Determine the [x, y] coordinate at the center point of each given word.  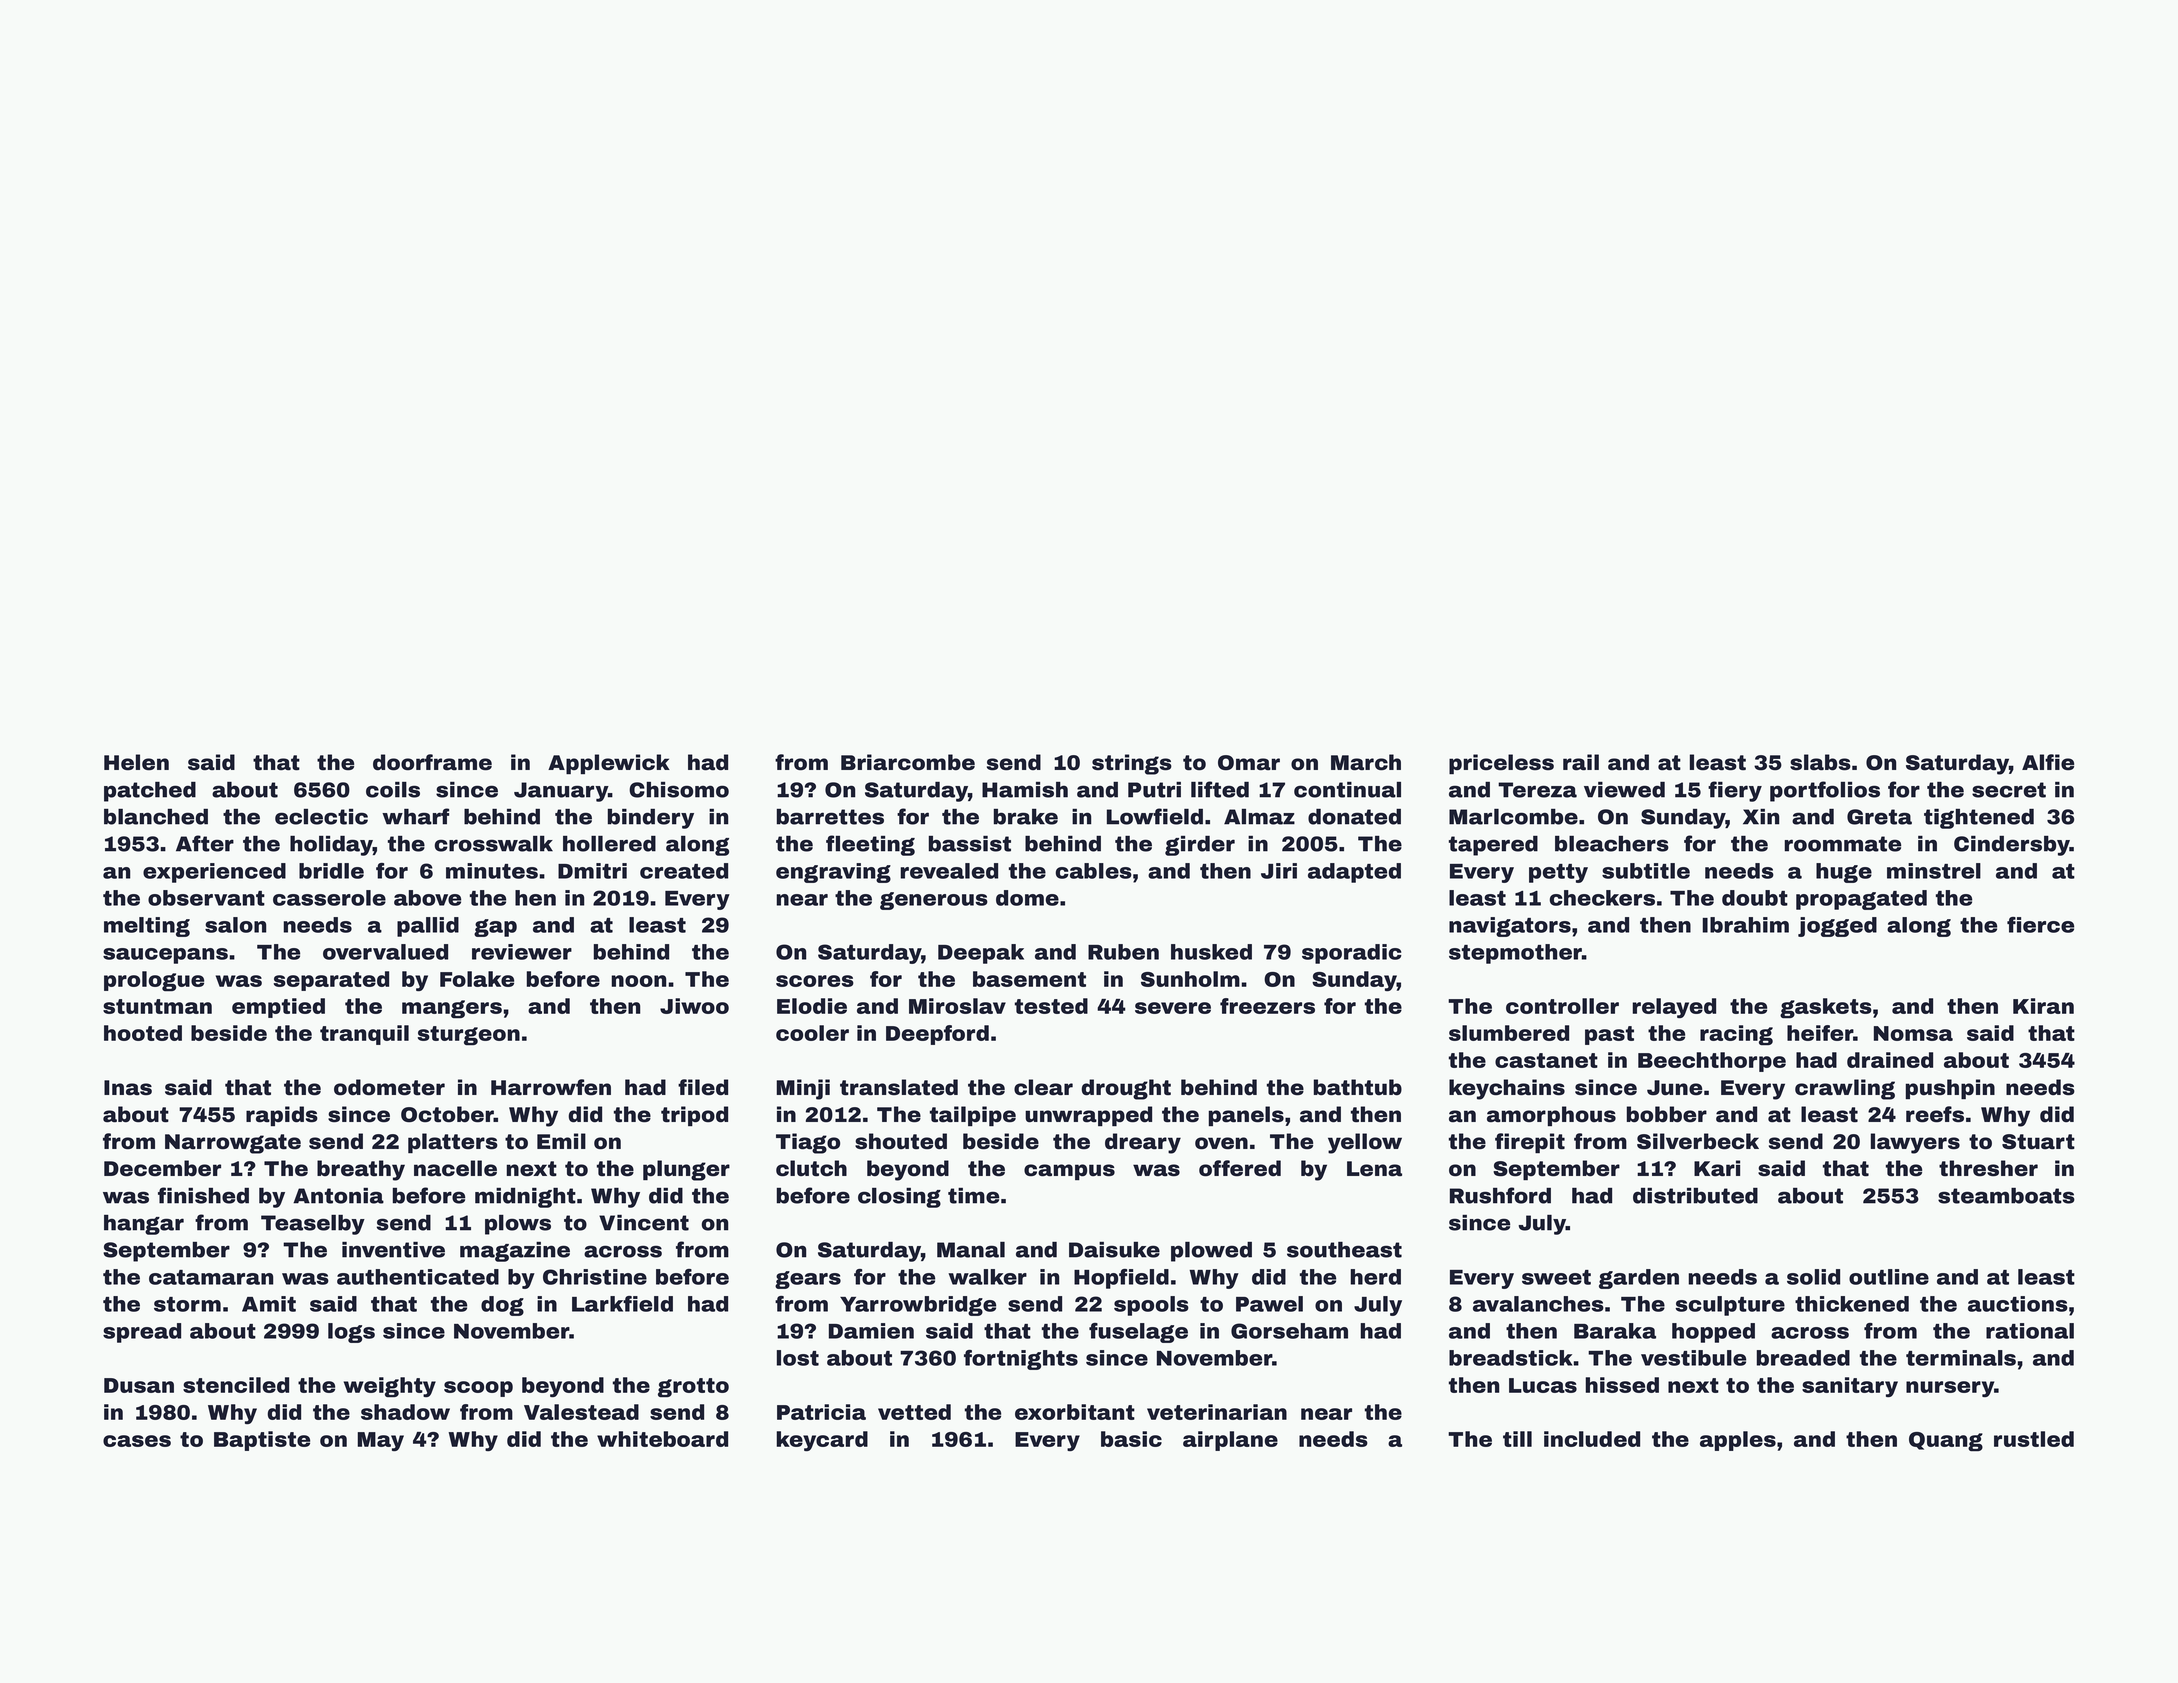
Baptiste [262, 1441]
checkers [1602, 898]
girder [1200, 846]
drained [1890, 1060]
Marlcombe [1513, 817]
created [684, 871]
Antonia [338, 1196]
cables [1094, 871]
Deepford [937, 1035]
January [561, 792]
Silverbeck [1698, 1141]
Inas [128, 1088]
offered [1240, 1168]
